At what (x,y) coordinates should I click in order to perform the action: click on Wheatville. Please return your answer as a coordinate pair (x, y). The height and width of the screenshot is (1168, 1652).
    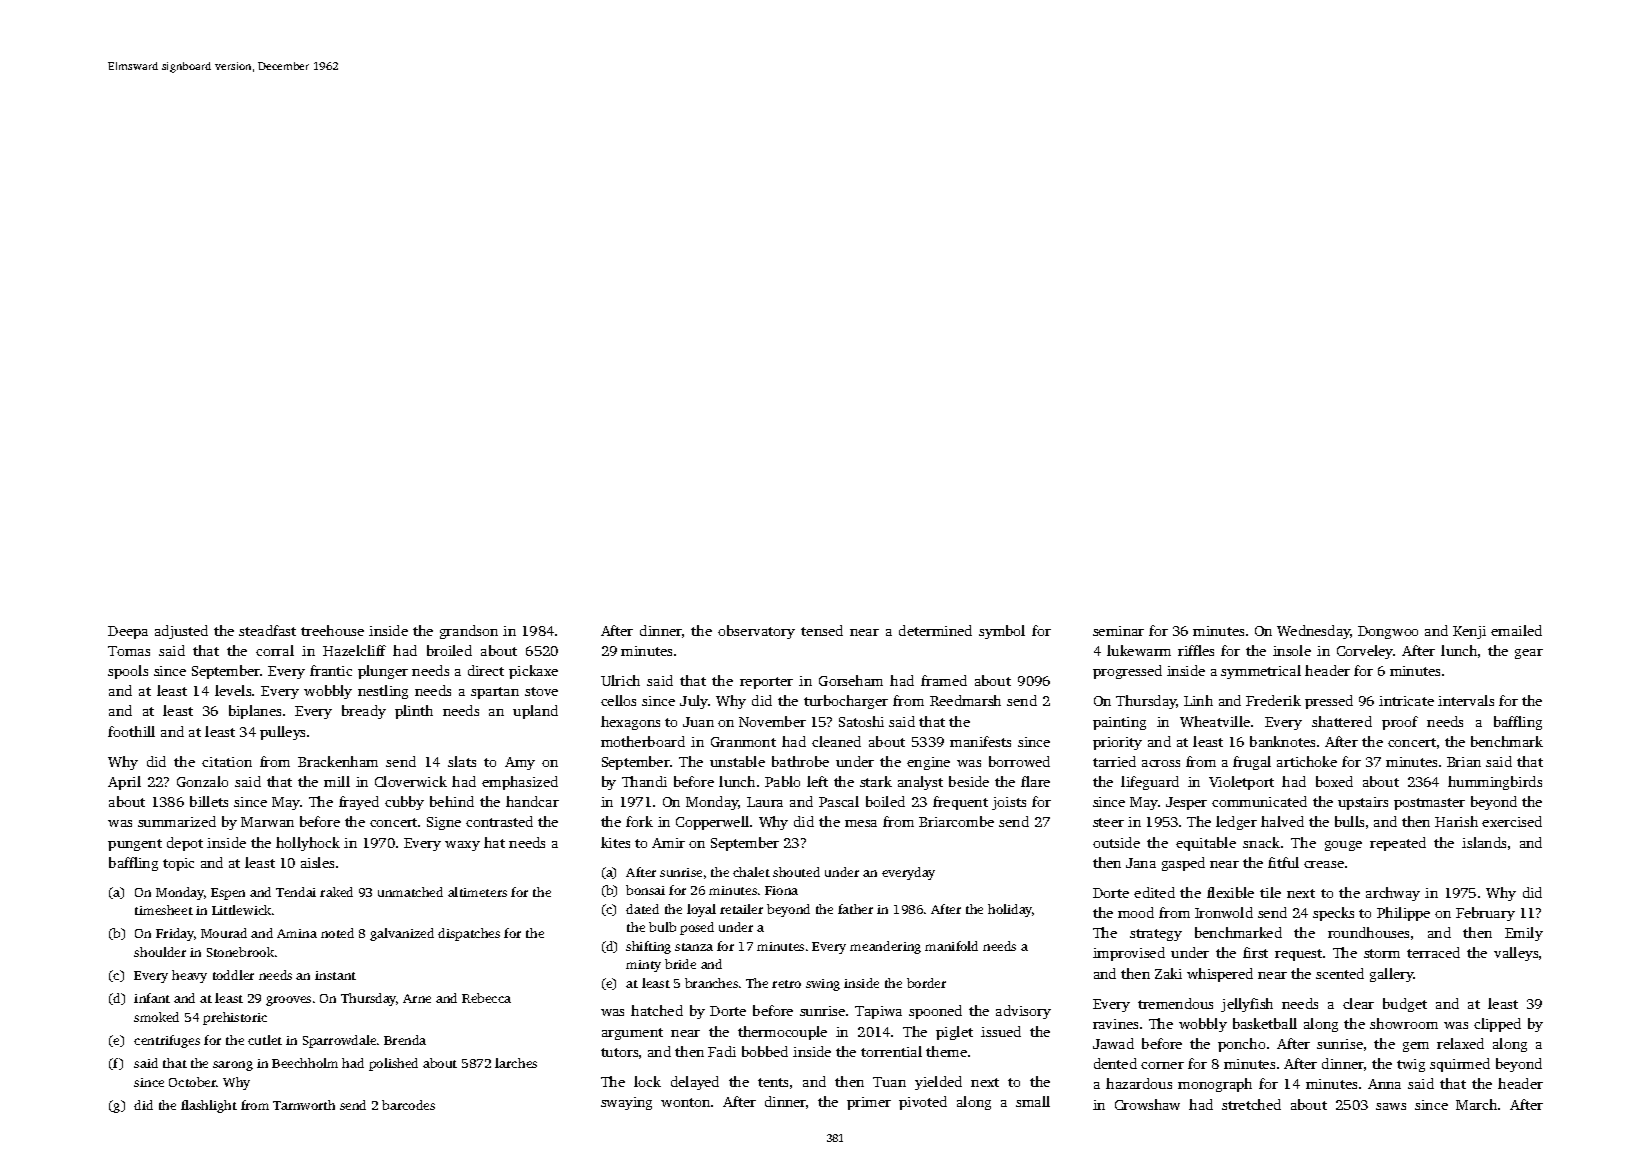
    Looking at the image, I should click on (1215, 721).
